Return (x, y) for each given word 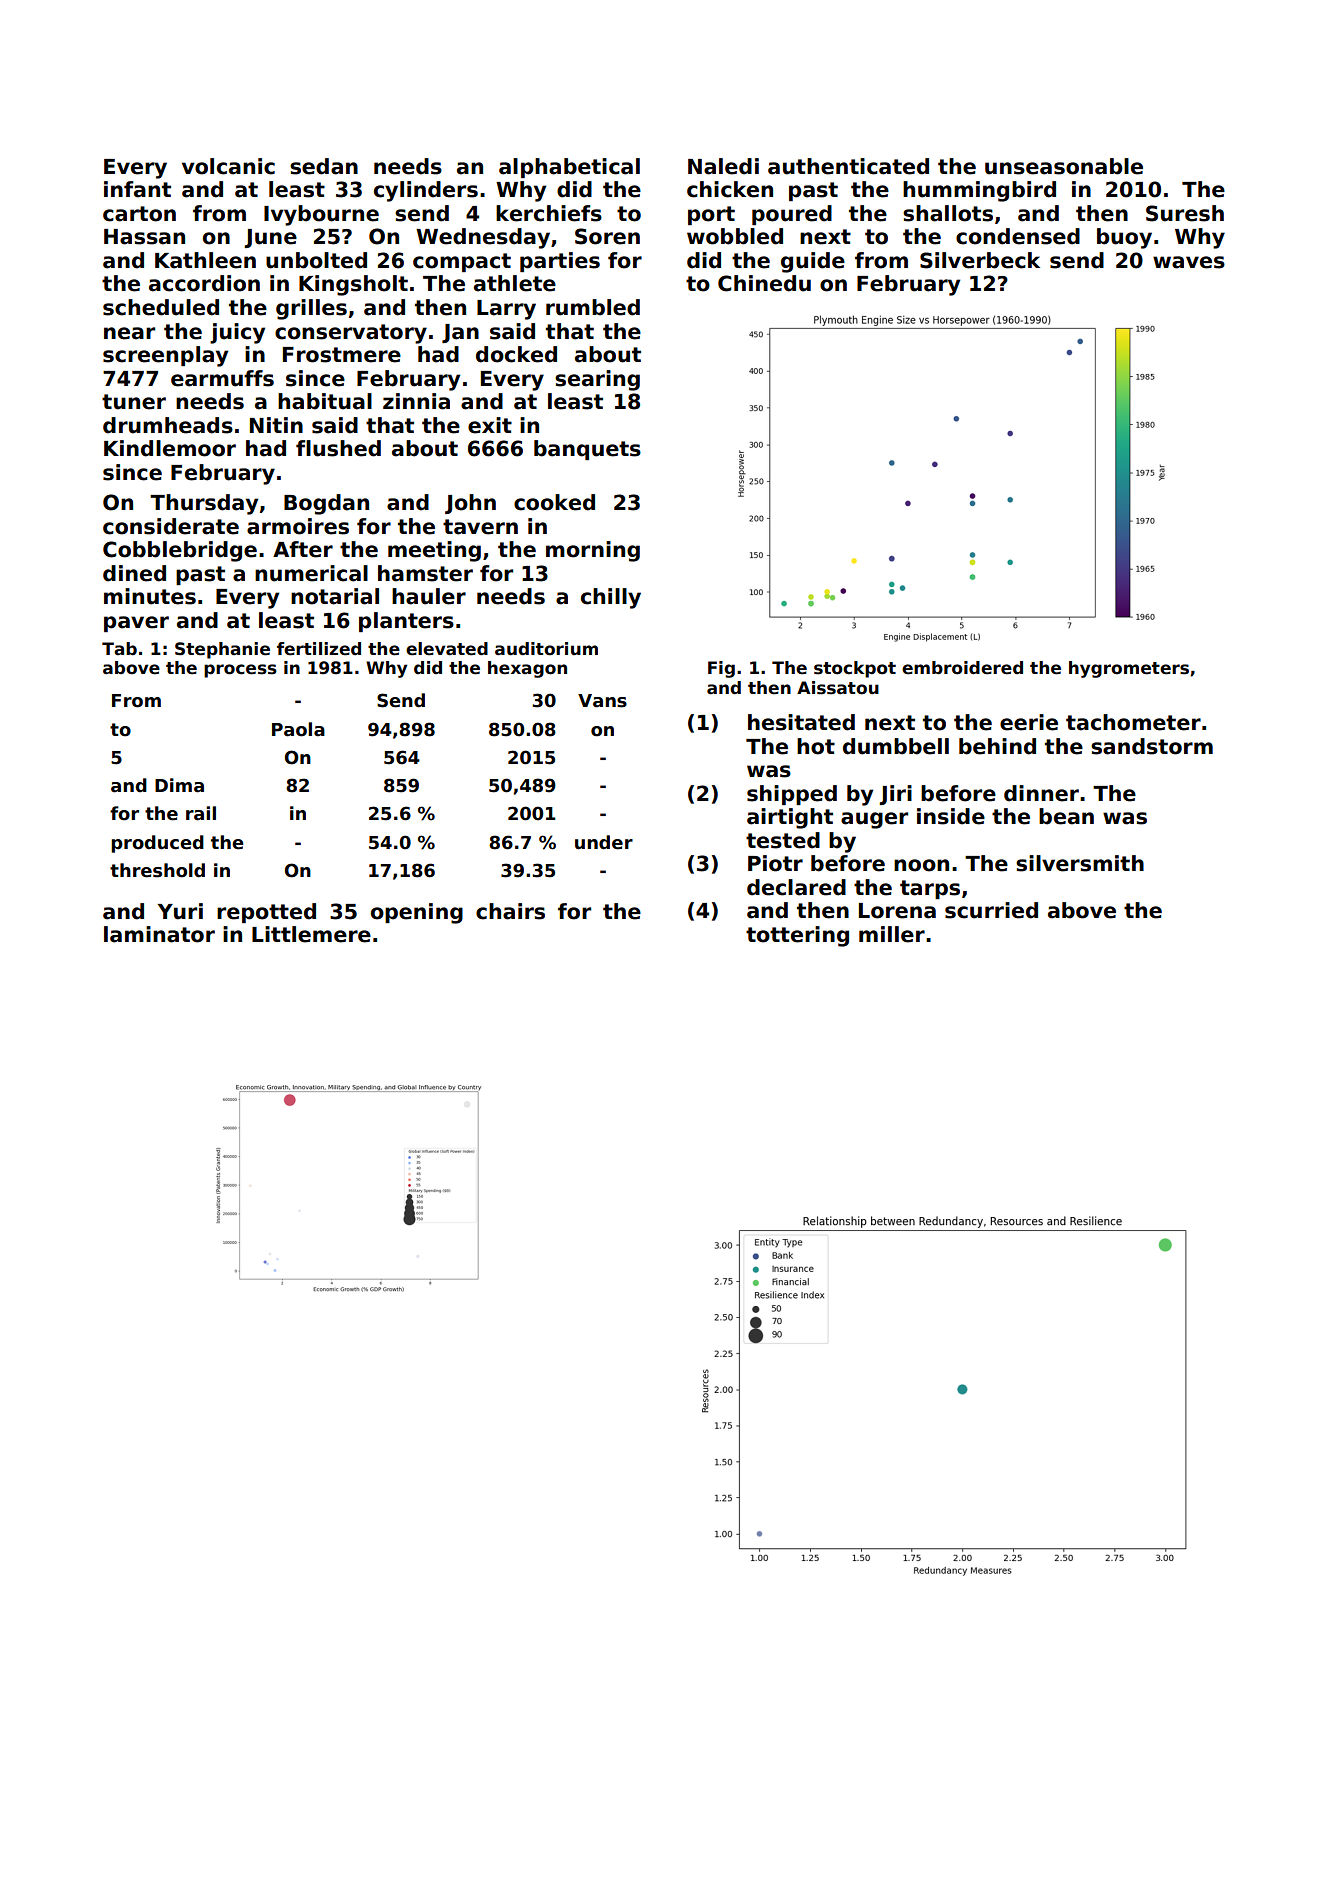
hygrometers (1129, 669)
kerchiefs (549, 213)
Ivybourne (321, 215)
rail (201, 813)
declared (796, 887)
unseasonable (1064, 166)
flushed (338, 448)
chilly (611, 598)
